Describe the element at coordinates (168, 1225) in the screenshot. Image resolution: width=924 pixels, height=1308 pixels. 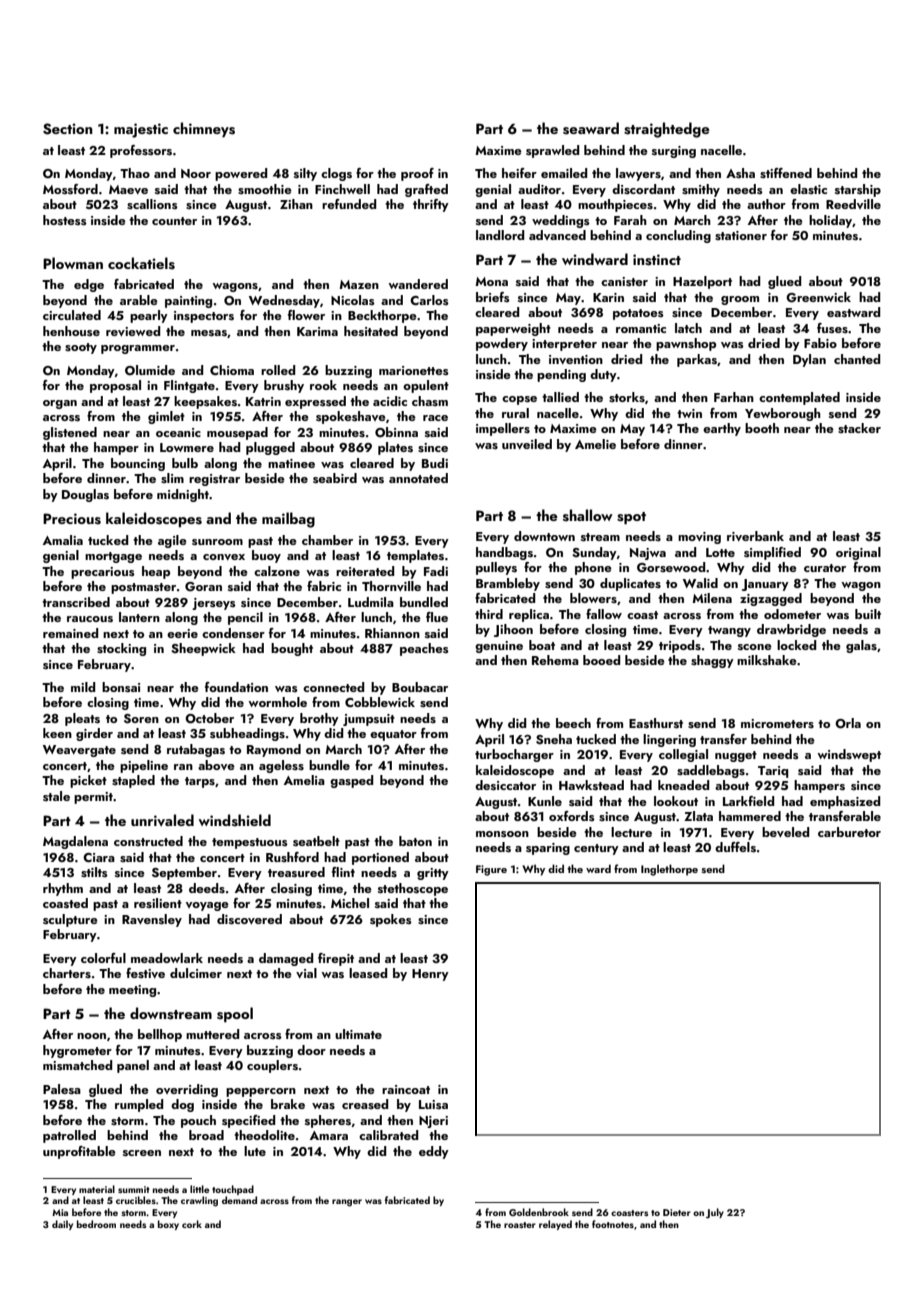
I see `boxy` at that location.
